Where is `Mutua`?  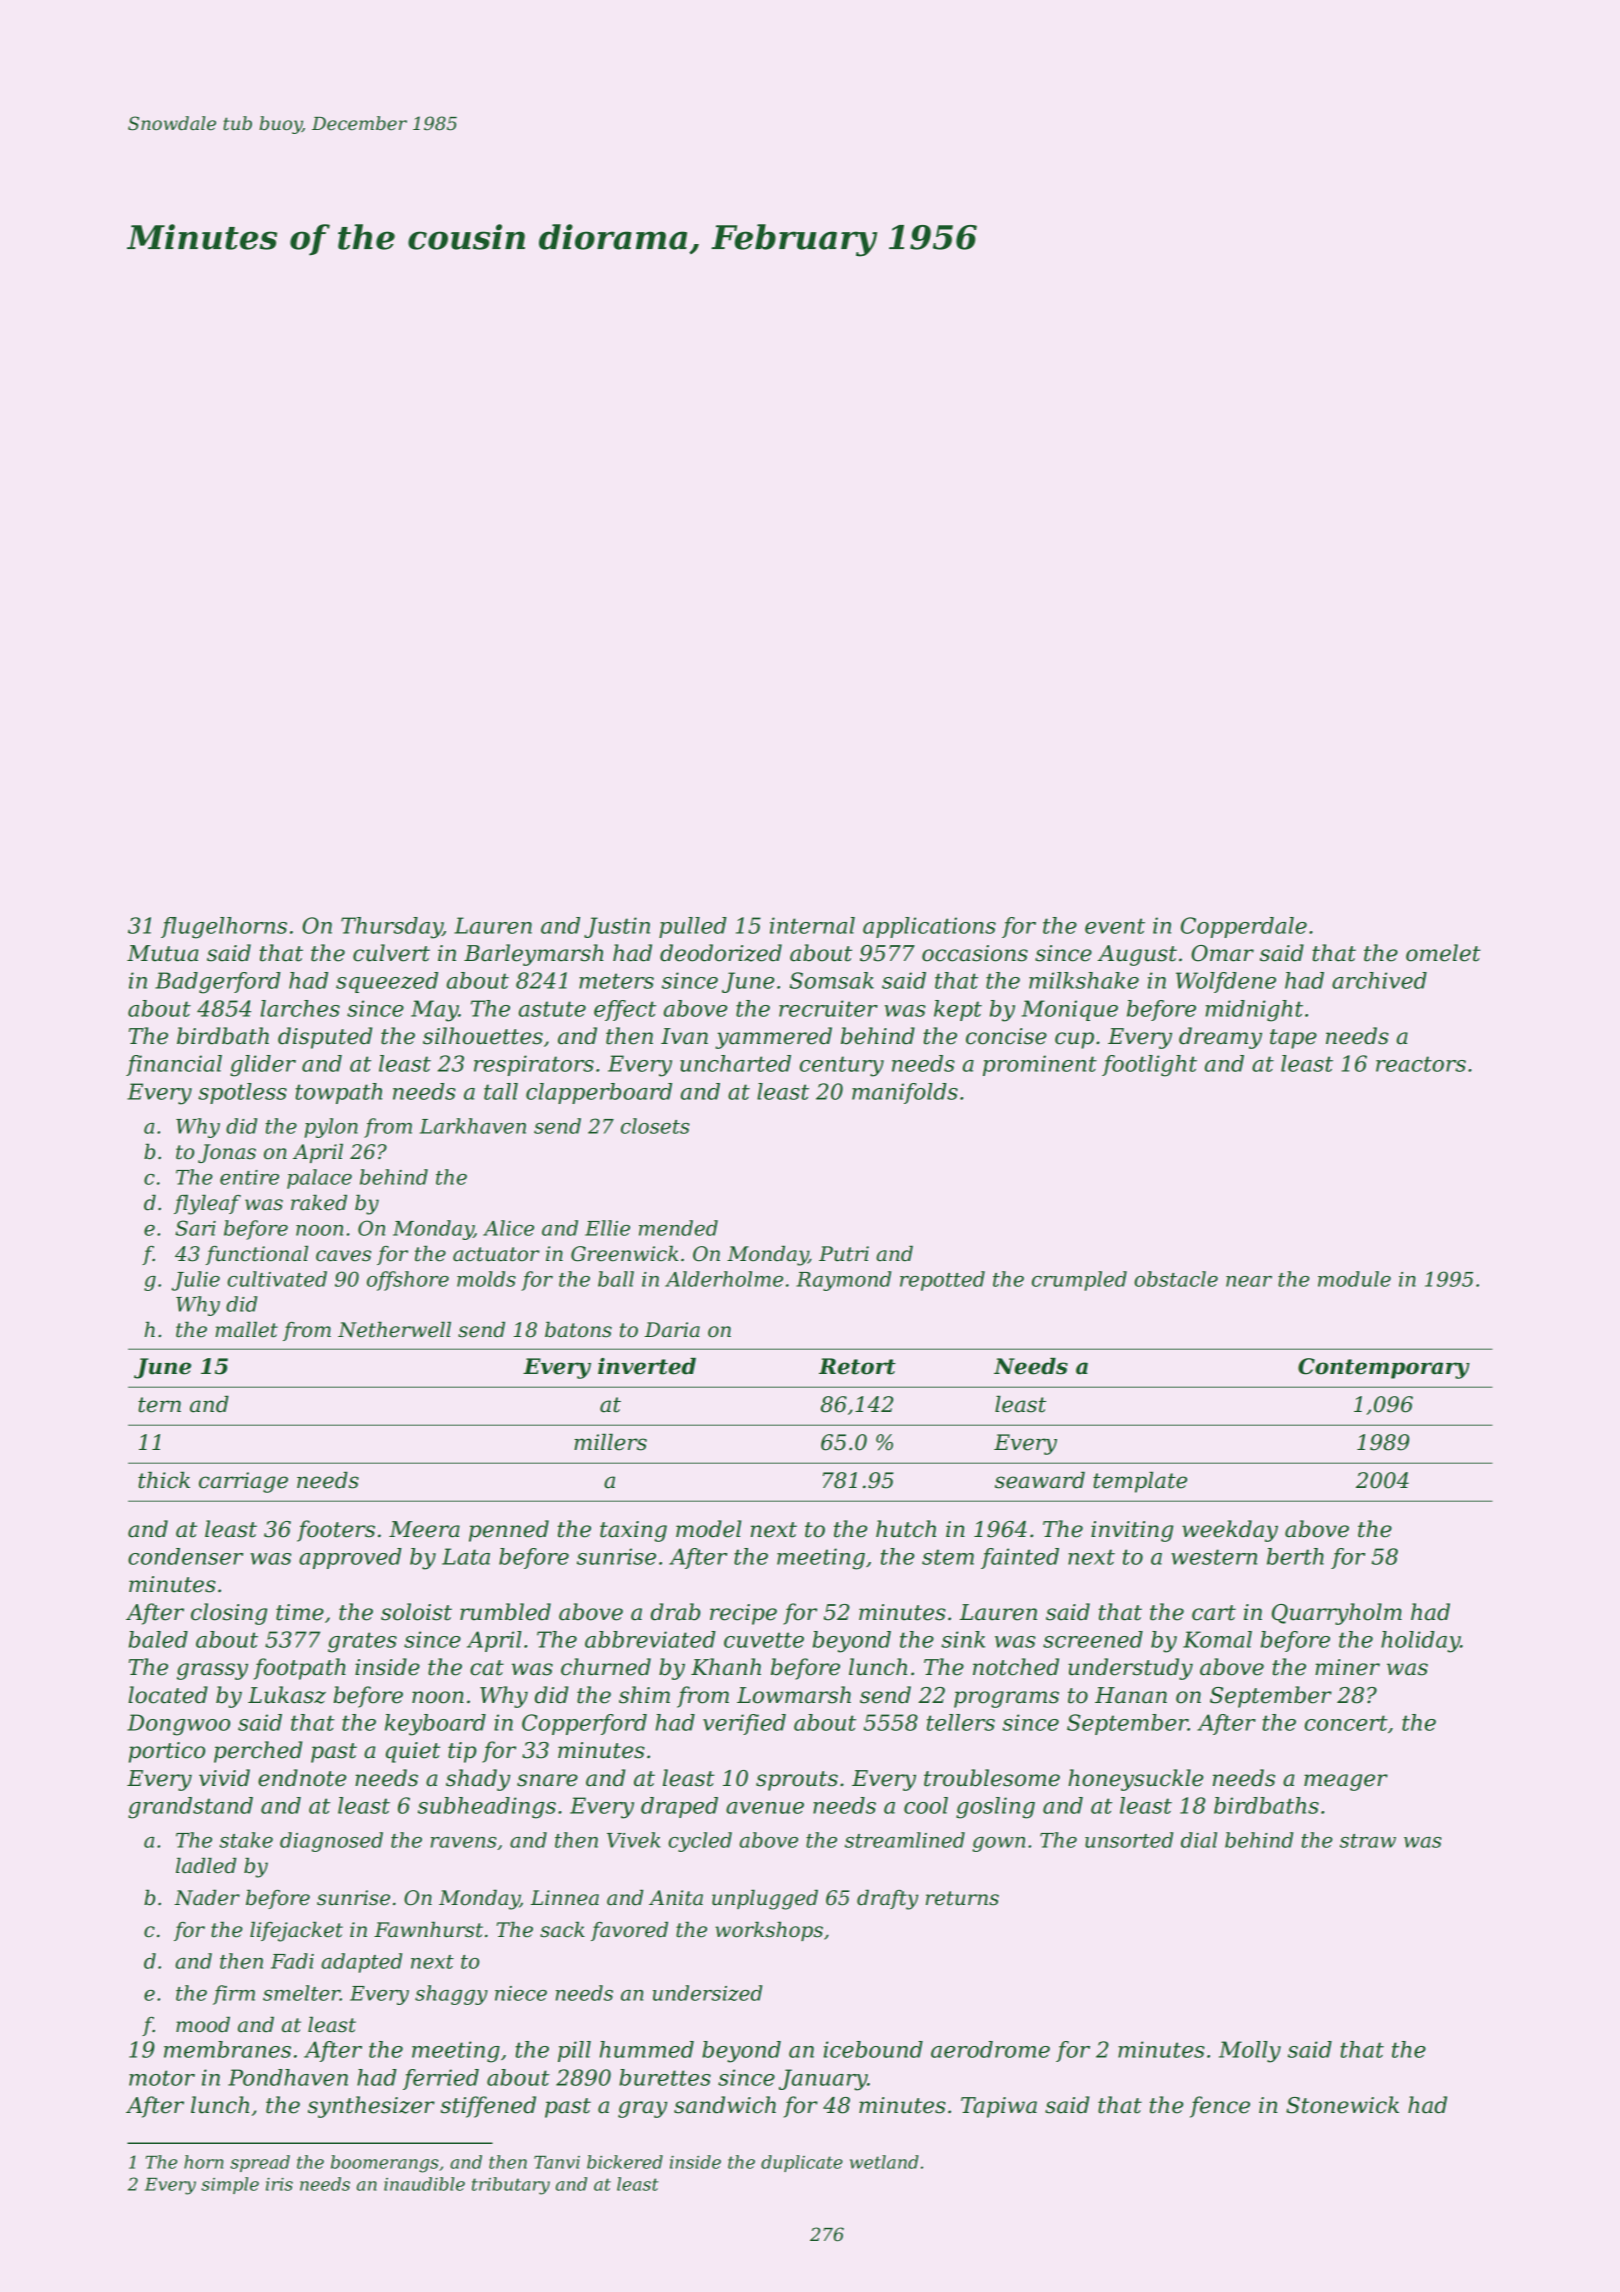 Mutua is located at coordinates (162, 953).
